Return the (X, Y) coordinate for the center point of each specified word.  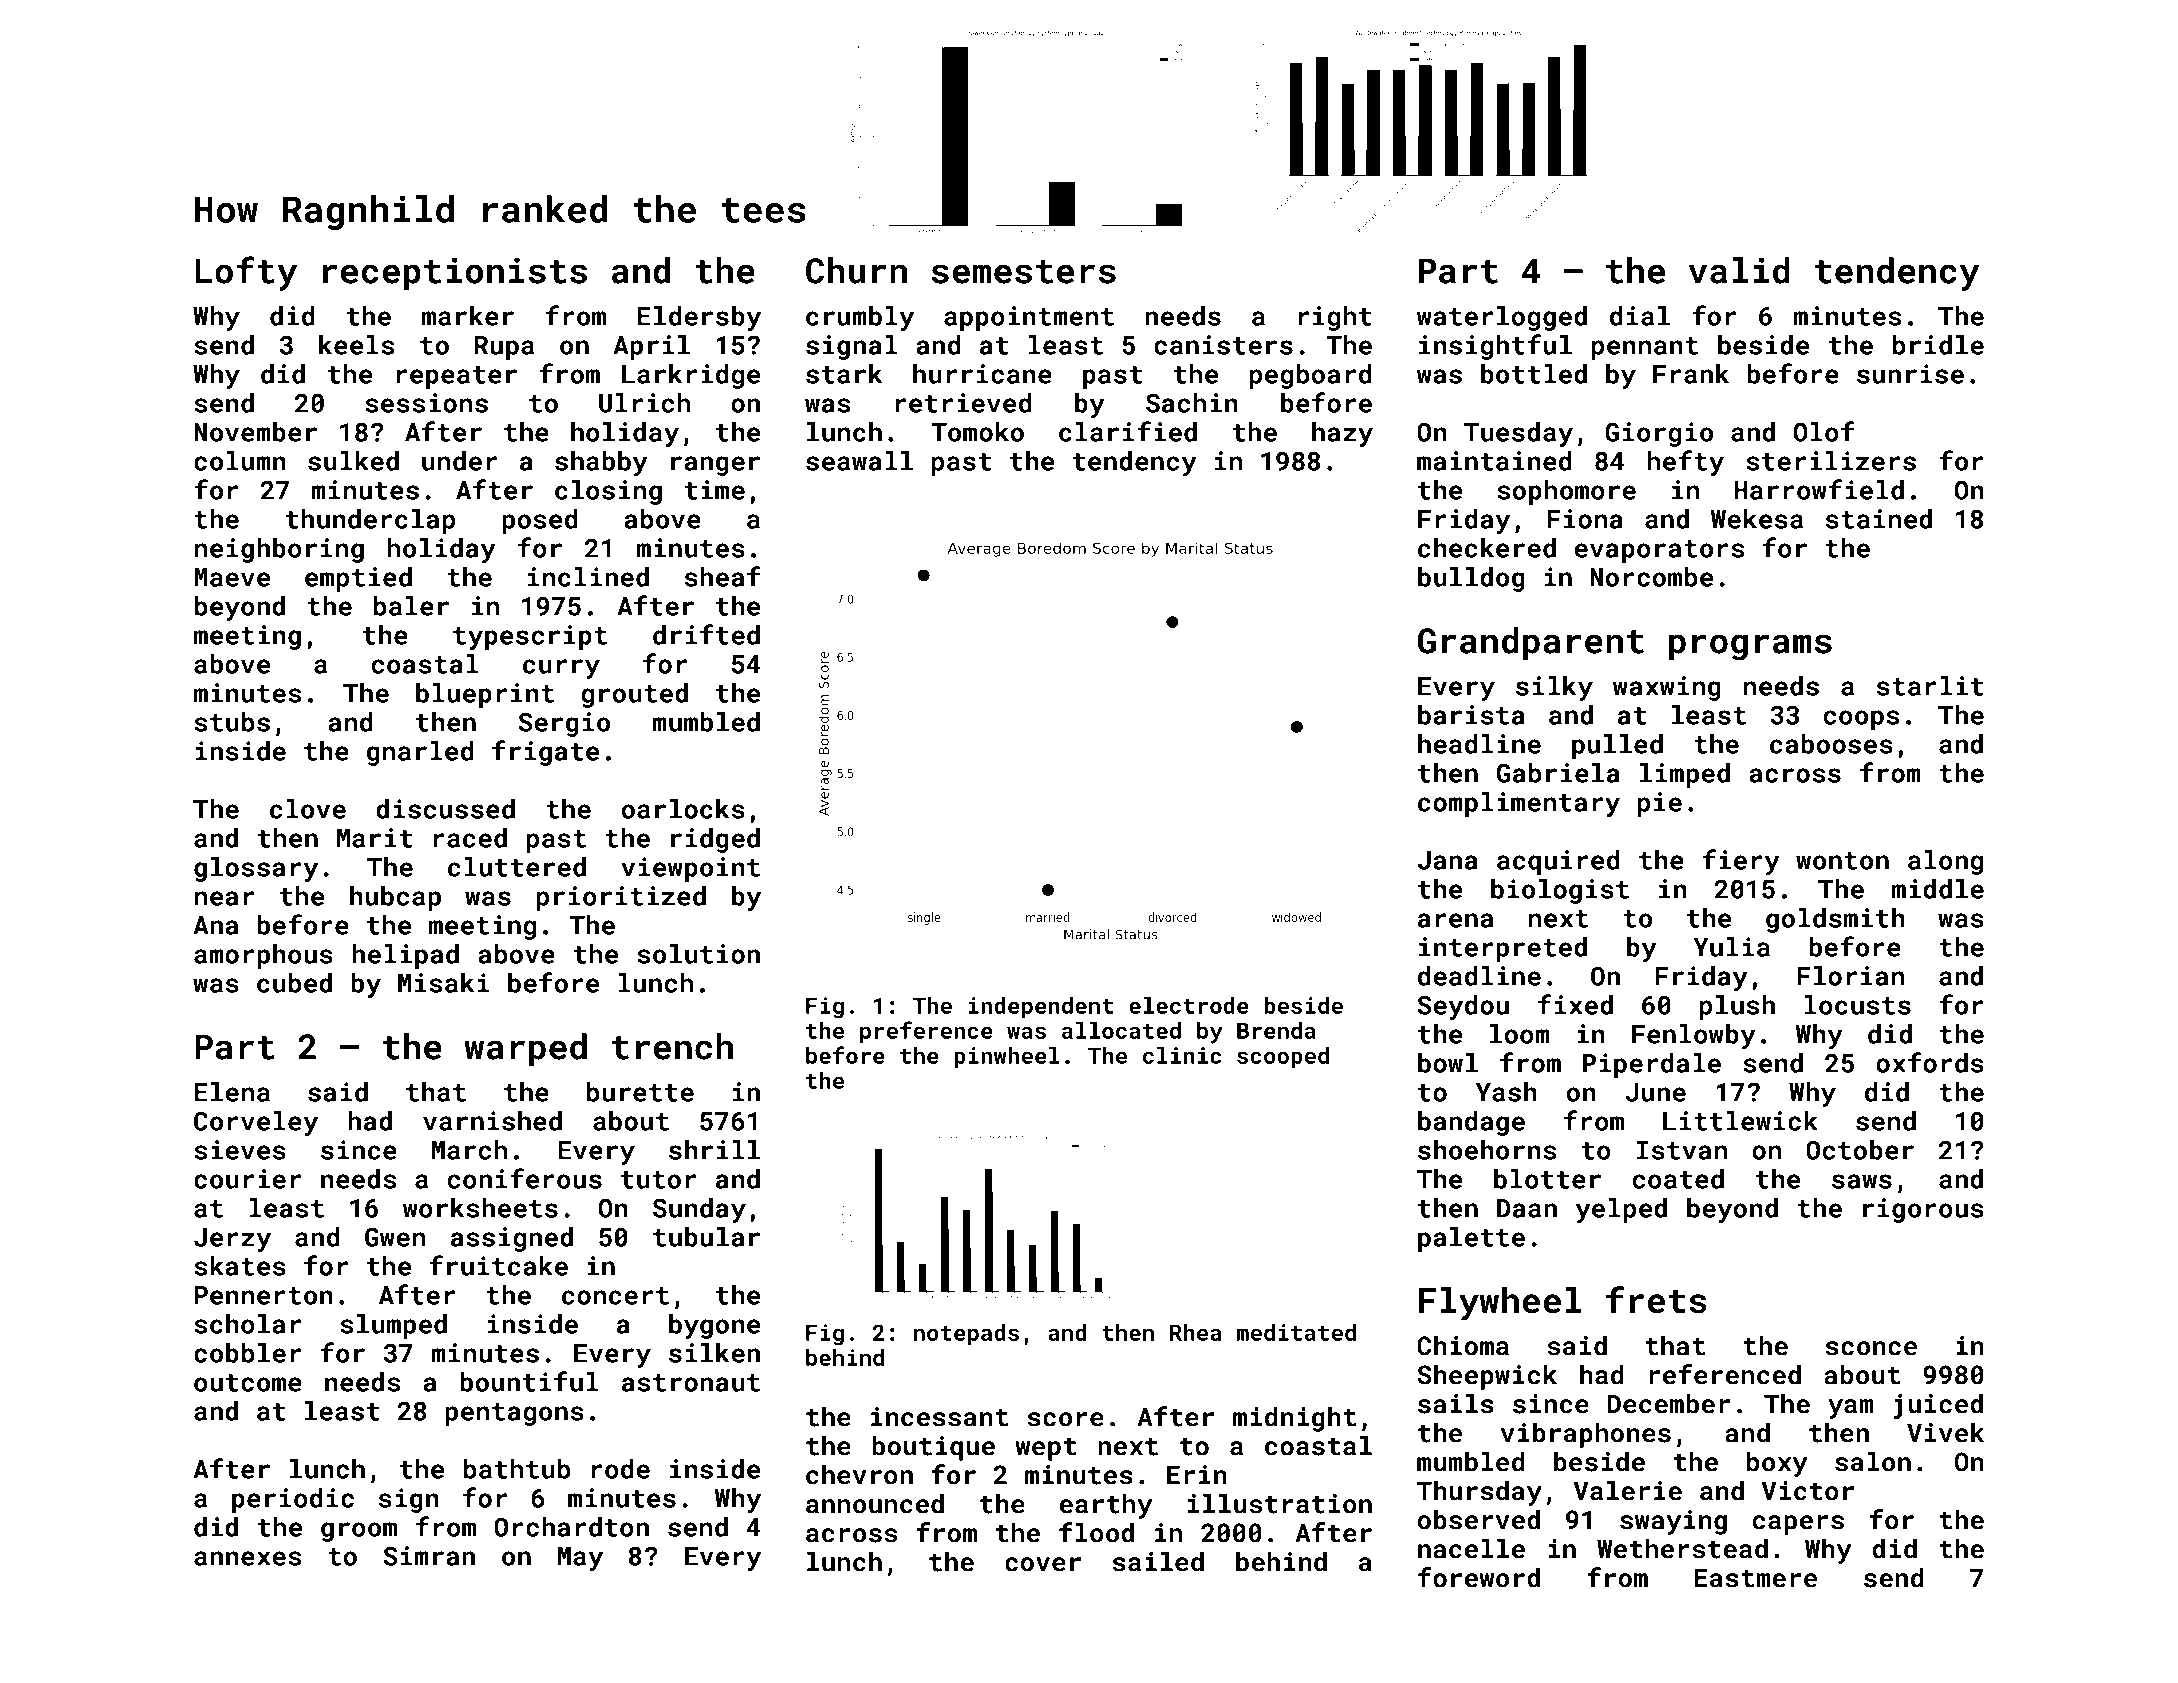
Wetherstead (1682, 1548)
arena (1455, 920)
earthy (1105, 1506)
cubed (294, 983)
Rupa (504, 348)
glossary (256, 869)
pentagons (514, 1414)
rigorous (1923, 1210)
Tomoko (977, 432)
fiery (1741, 862)
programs (1750, 647)
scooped (1283, 1058)
